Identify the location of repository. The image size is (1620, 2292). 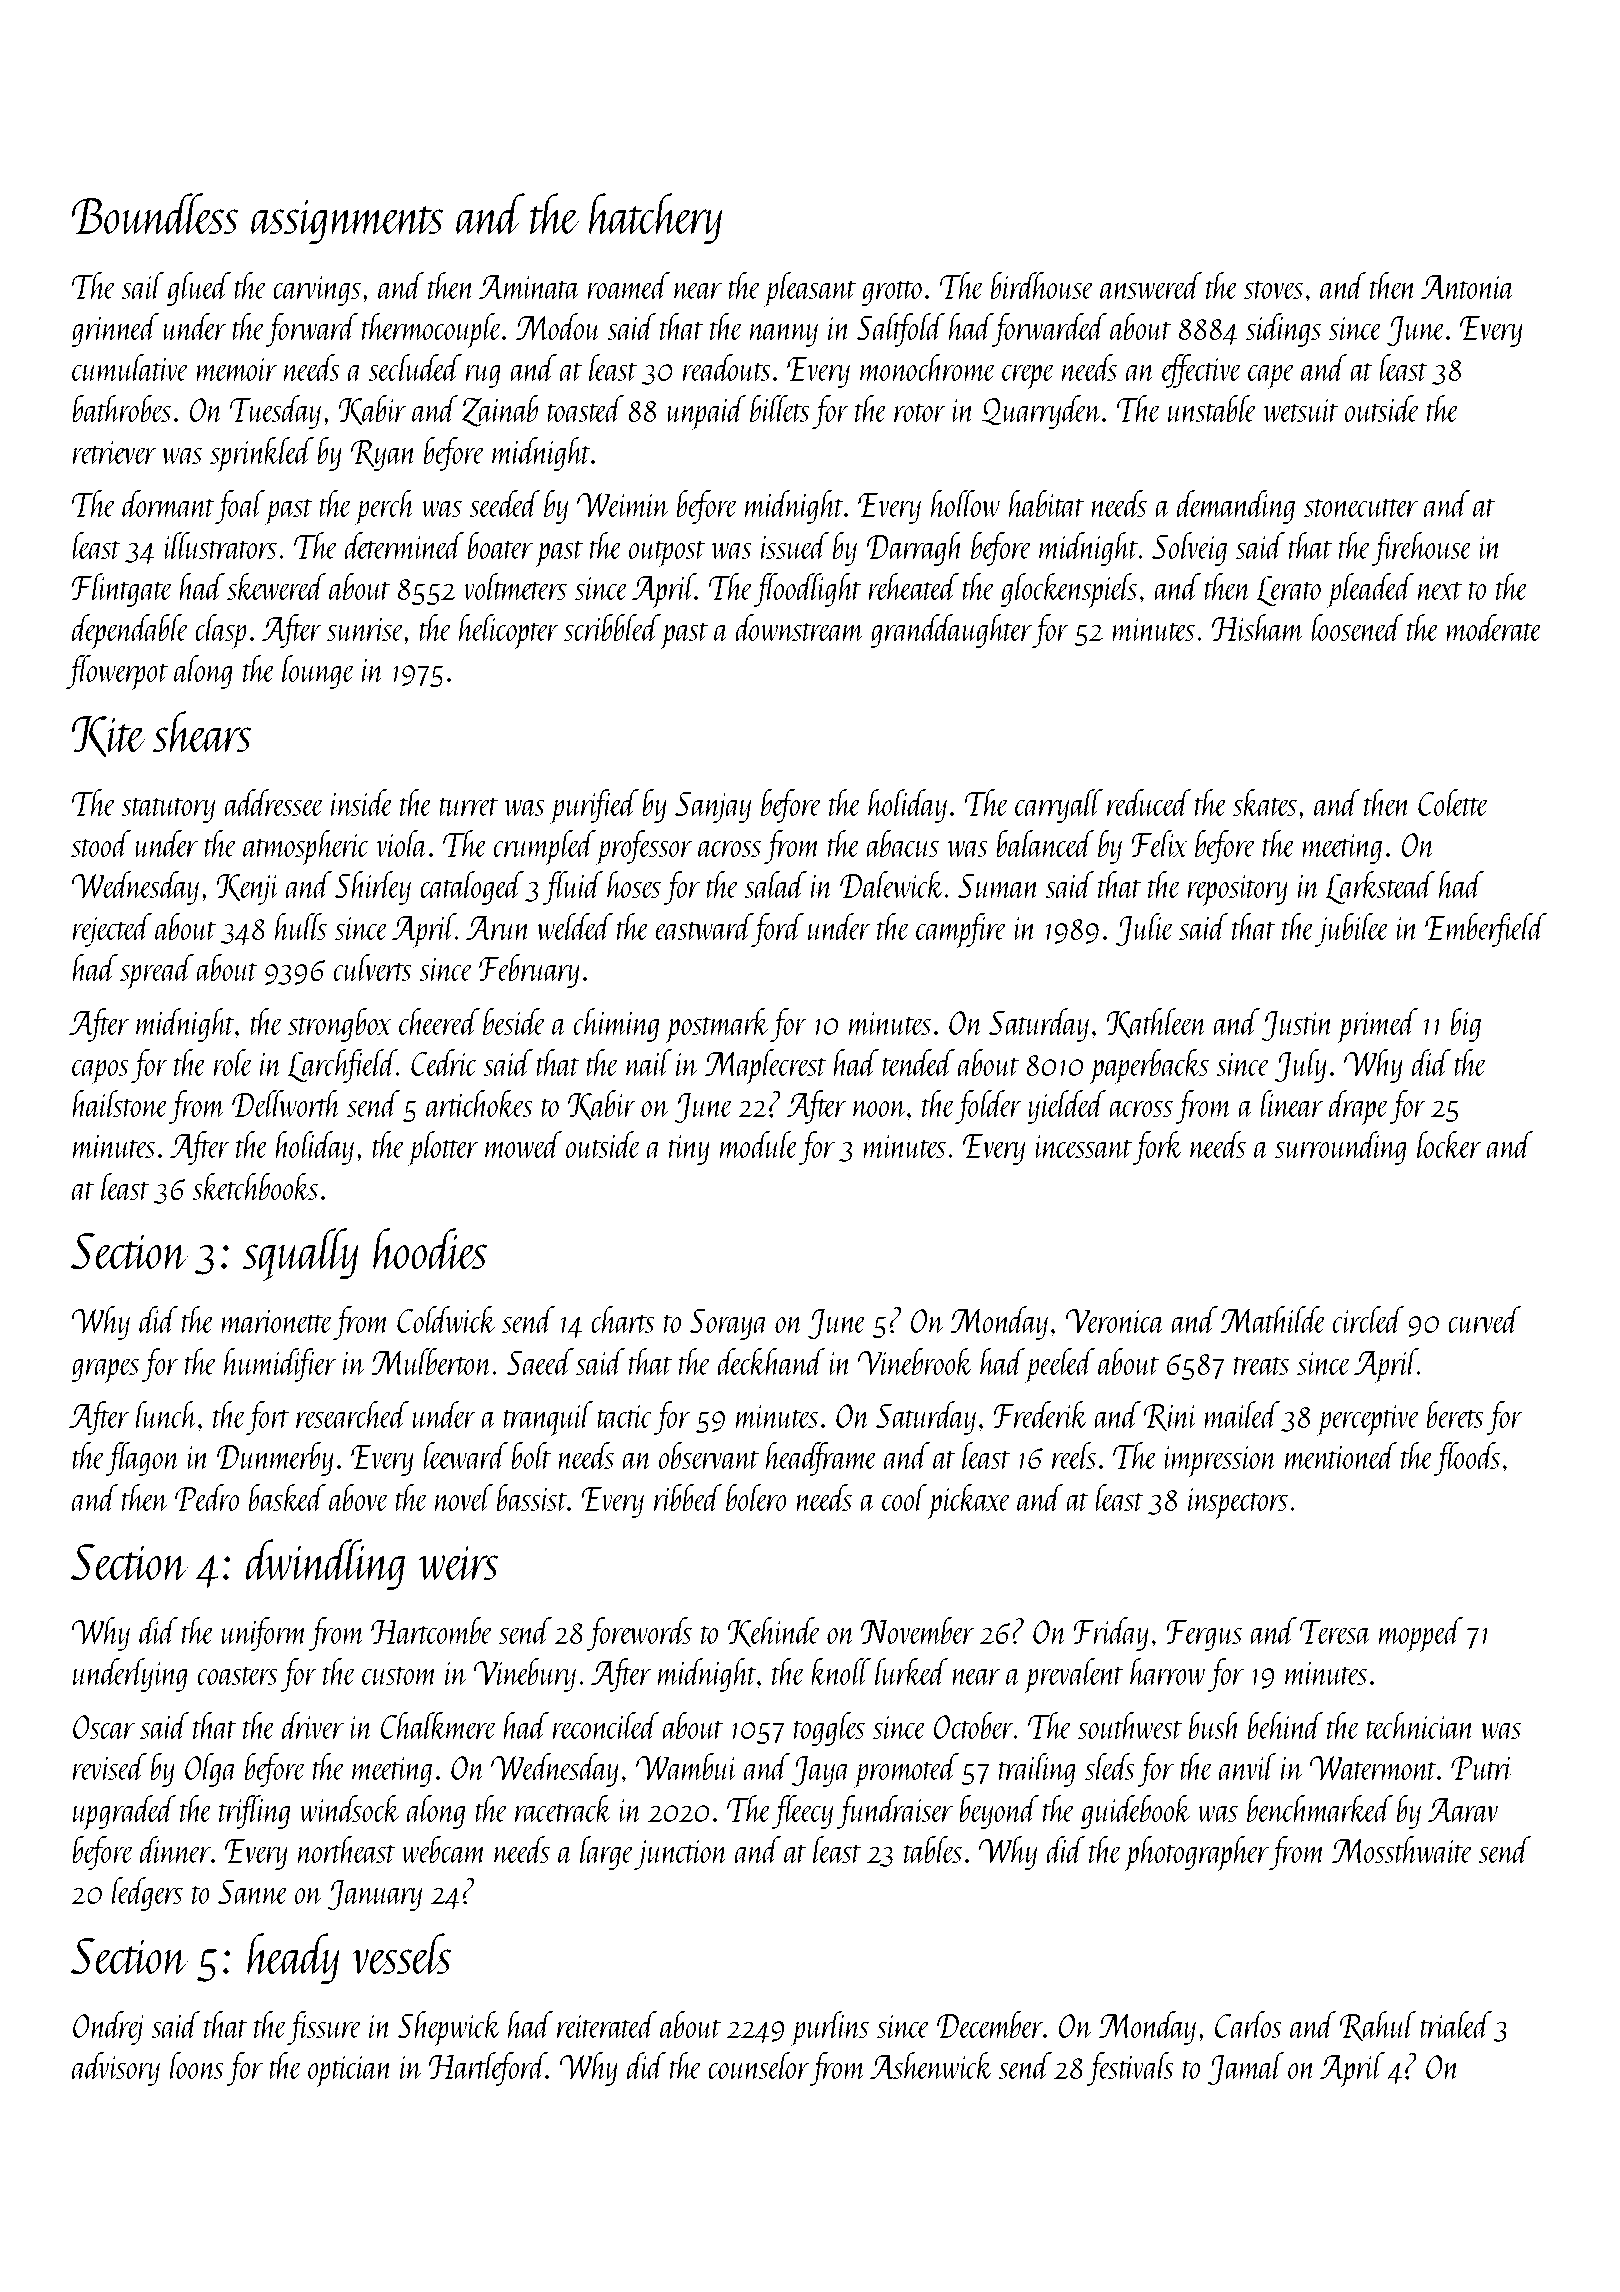
(1237, 890).
